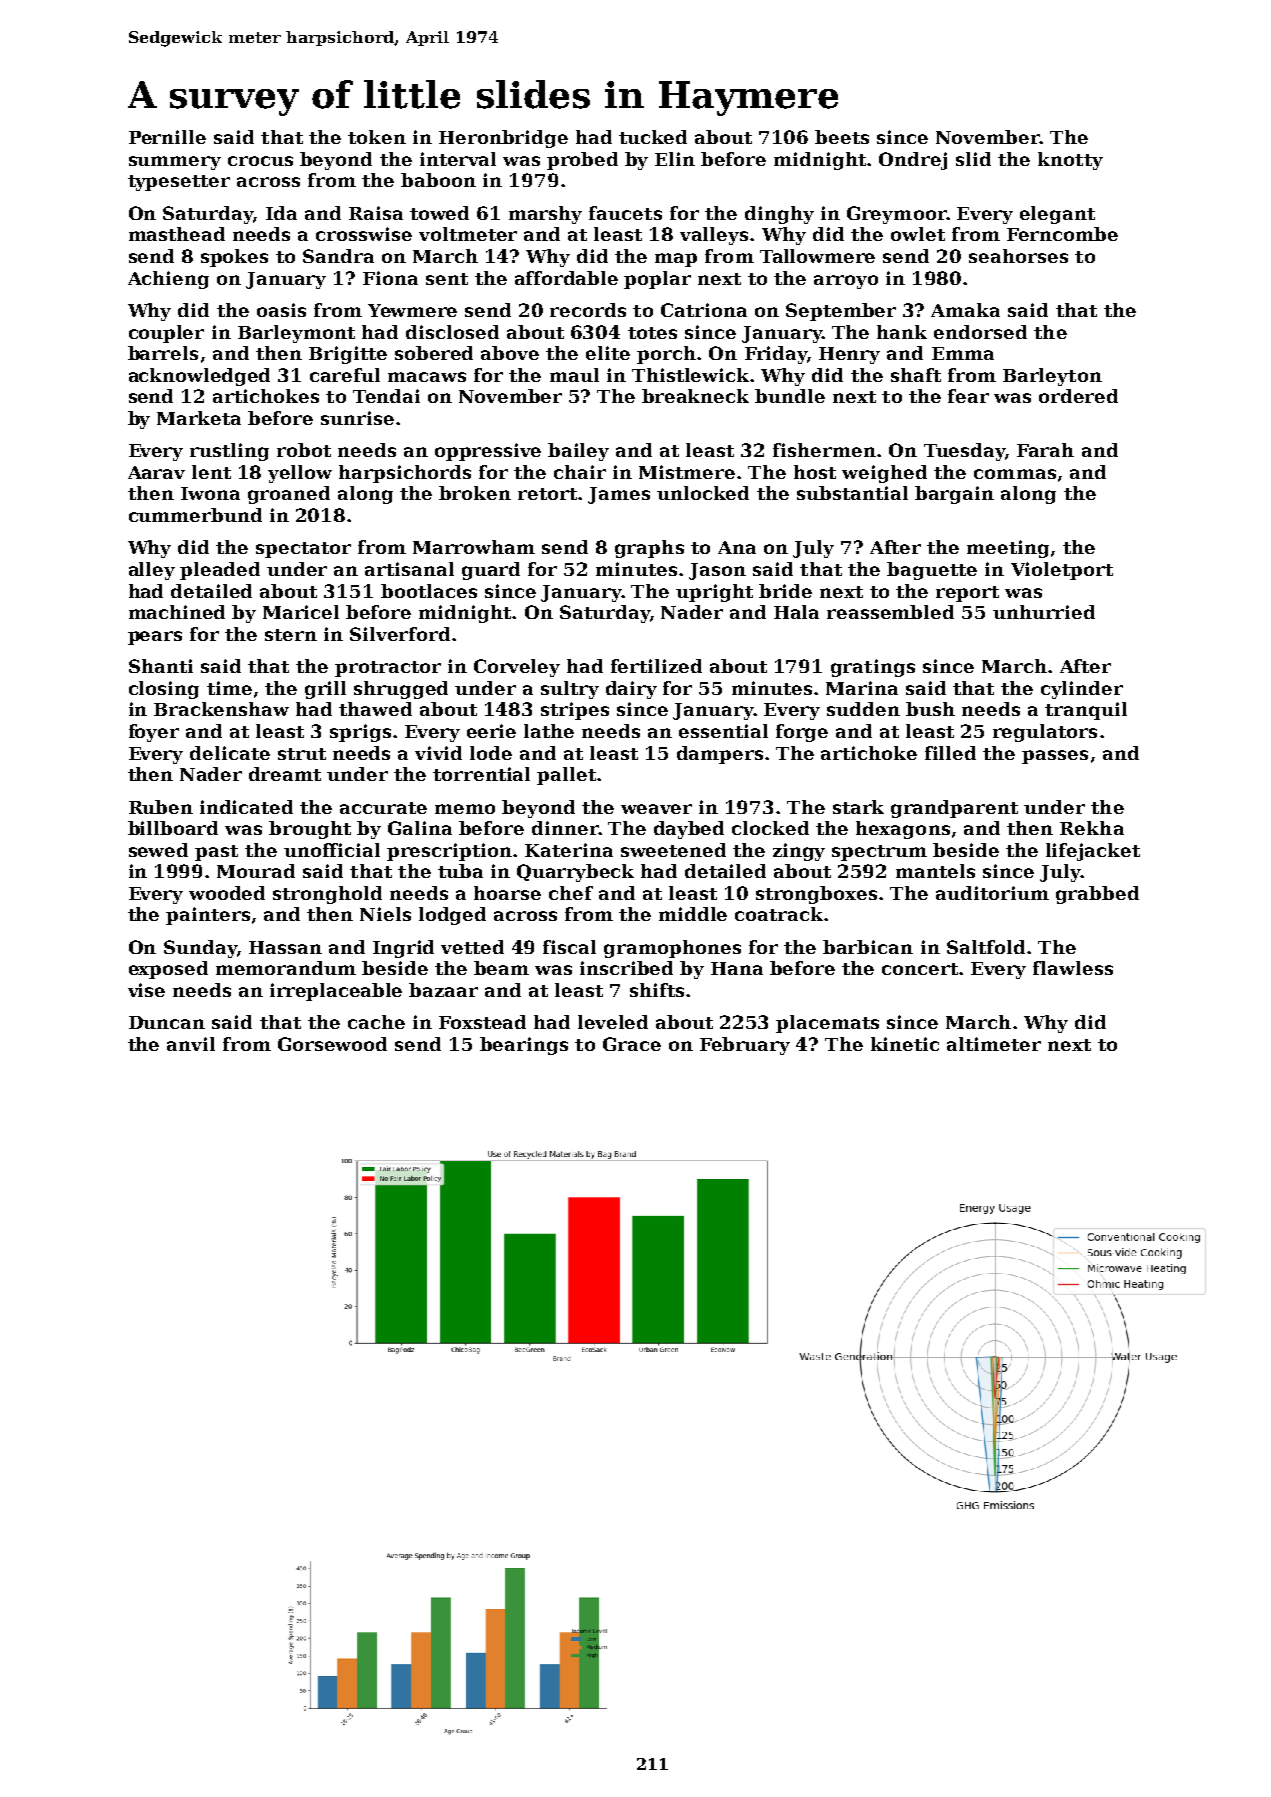 The height and width of the screenshot is (1797, 1271). What do you see at coordinates (913, 161) in the screenshot?
I see `Ondrej` at bounding box center [913, 161].
